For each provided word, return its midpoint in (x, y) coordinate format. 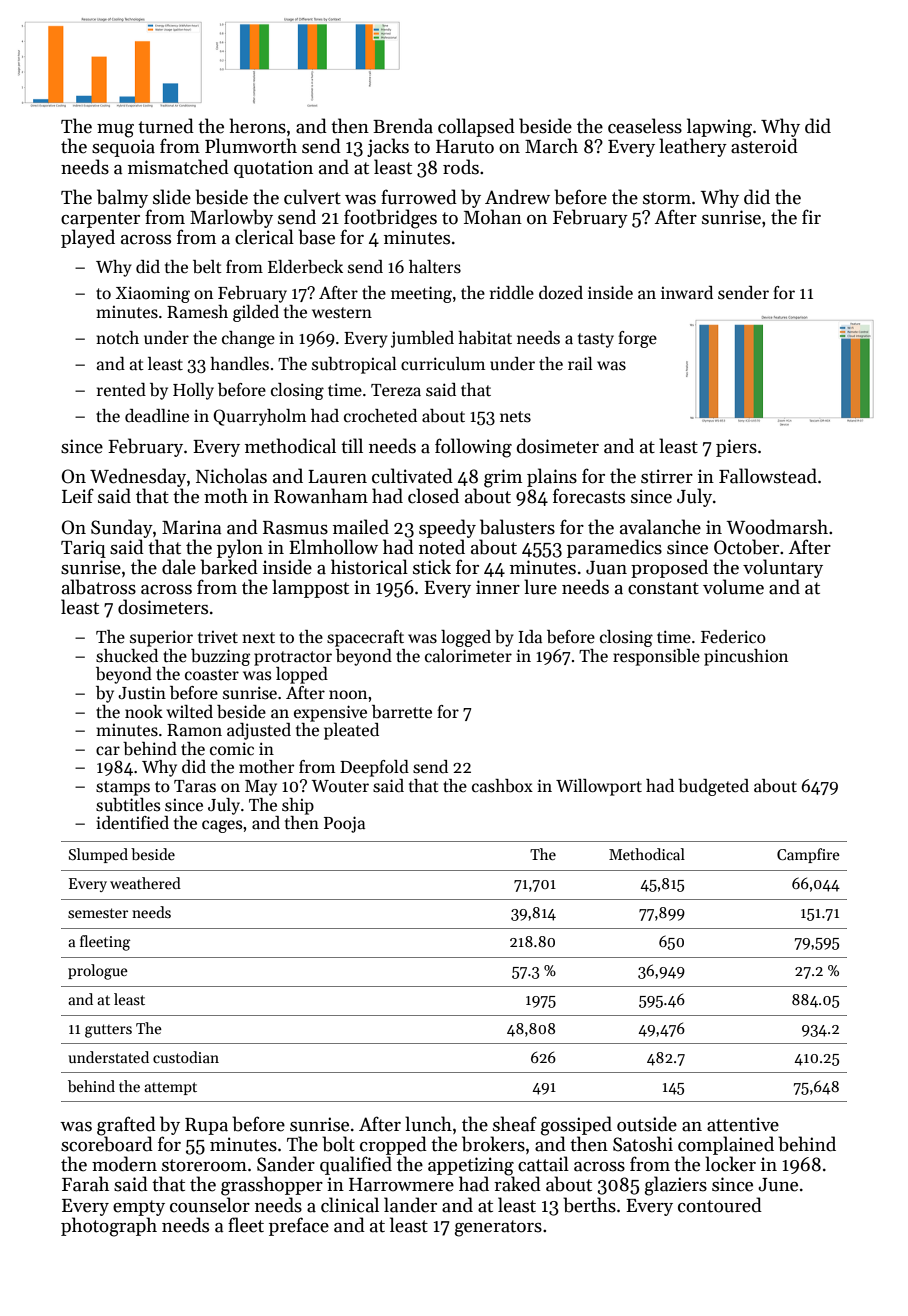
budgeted (713, 787)
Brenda (403, 126)
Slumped (98, 855)
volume (733, 587)
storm (667, 198)
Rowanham (321, 496)
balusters (517, 527)
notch (117, 337)
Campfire (808, 855)
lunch (428, 1124)
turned (166, 126)
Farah (85, 1184)
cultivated (412, 476)
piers (736, 448)
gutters (108, 1031)
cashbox (502, 786)
